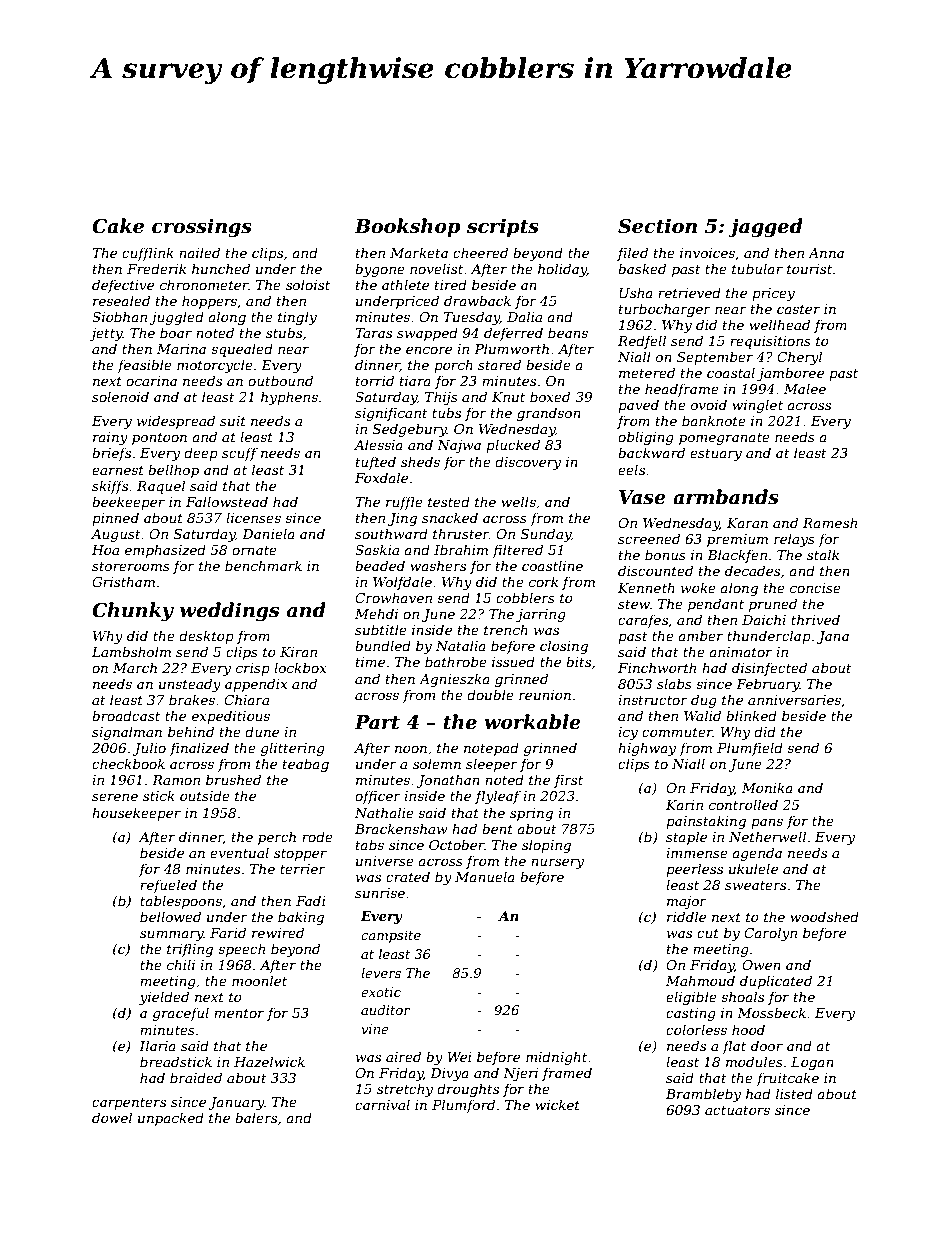 The image size is (952, 1233). Describe the element at coordinates (528, 463) in the document. I see `discovery` at that location.
